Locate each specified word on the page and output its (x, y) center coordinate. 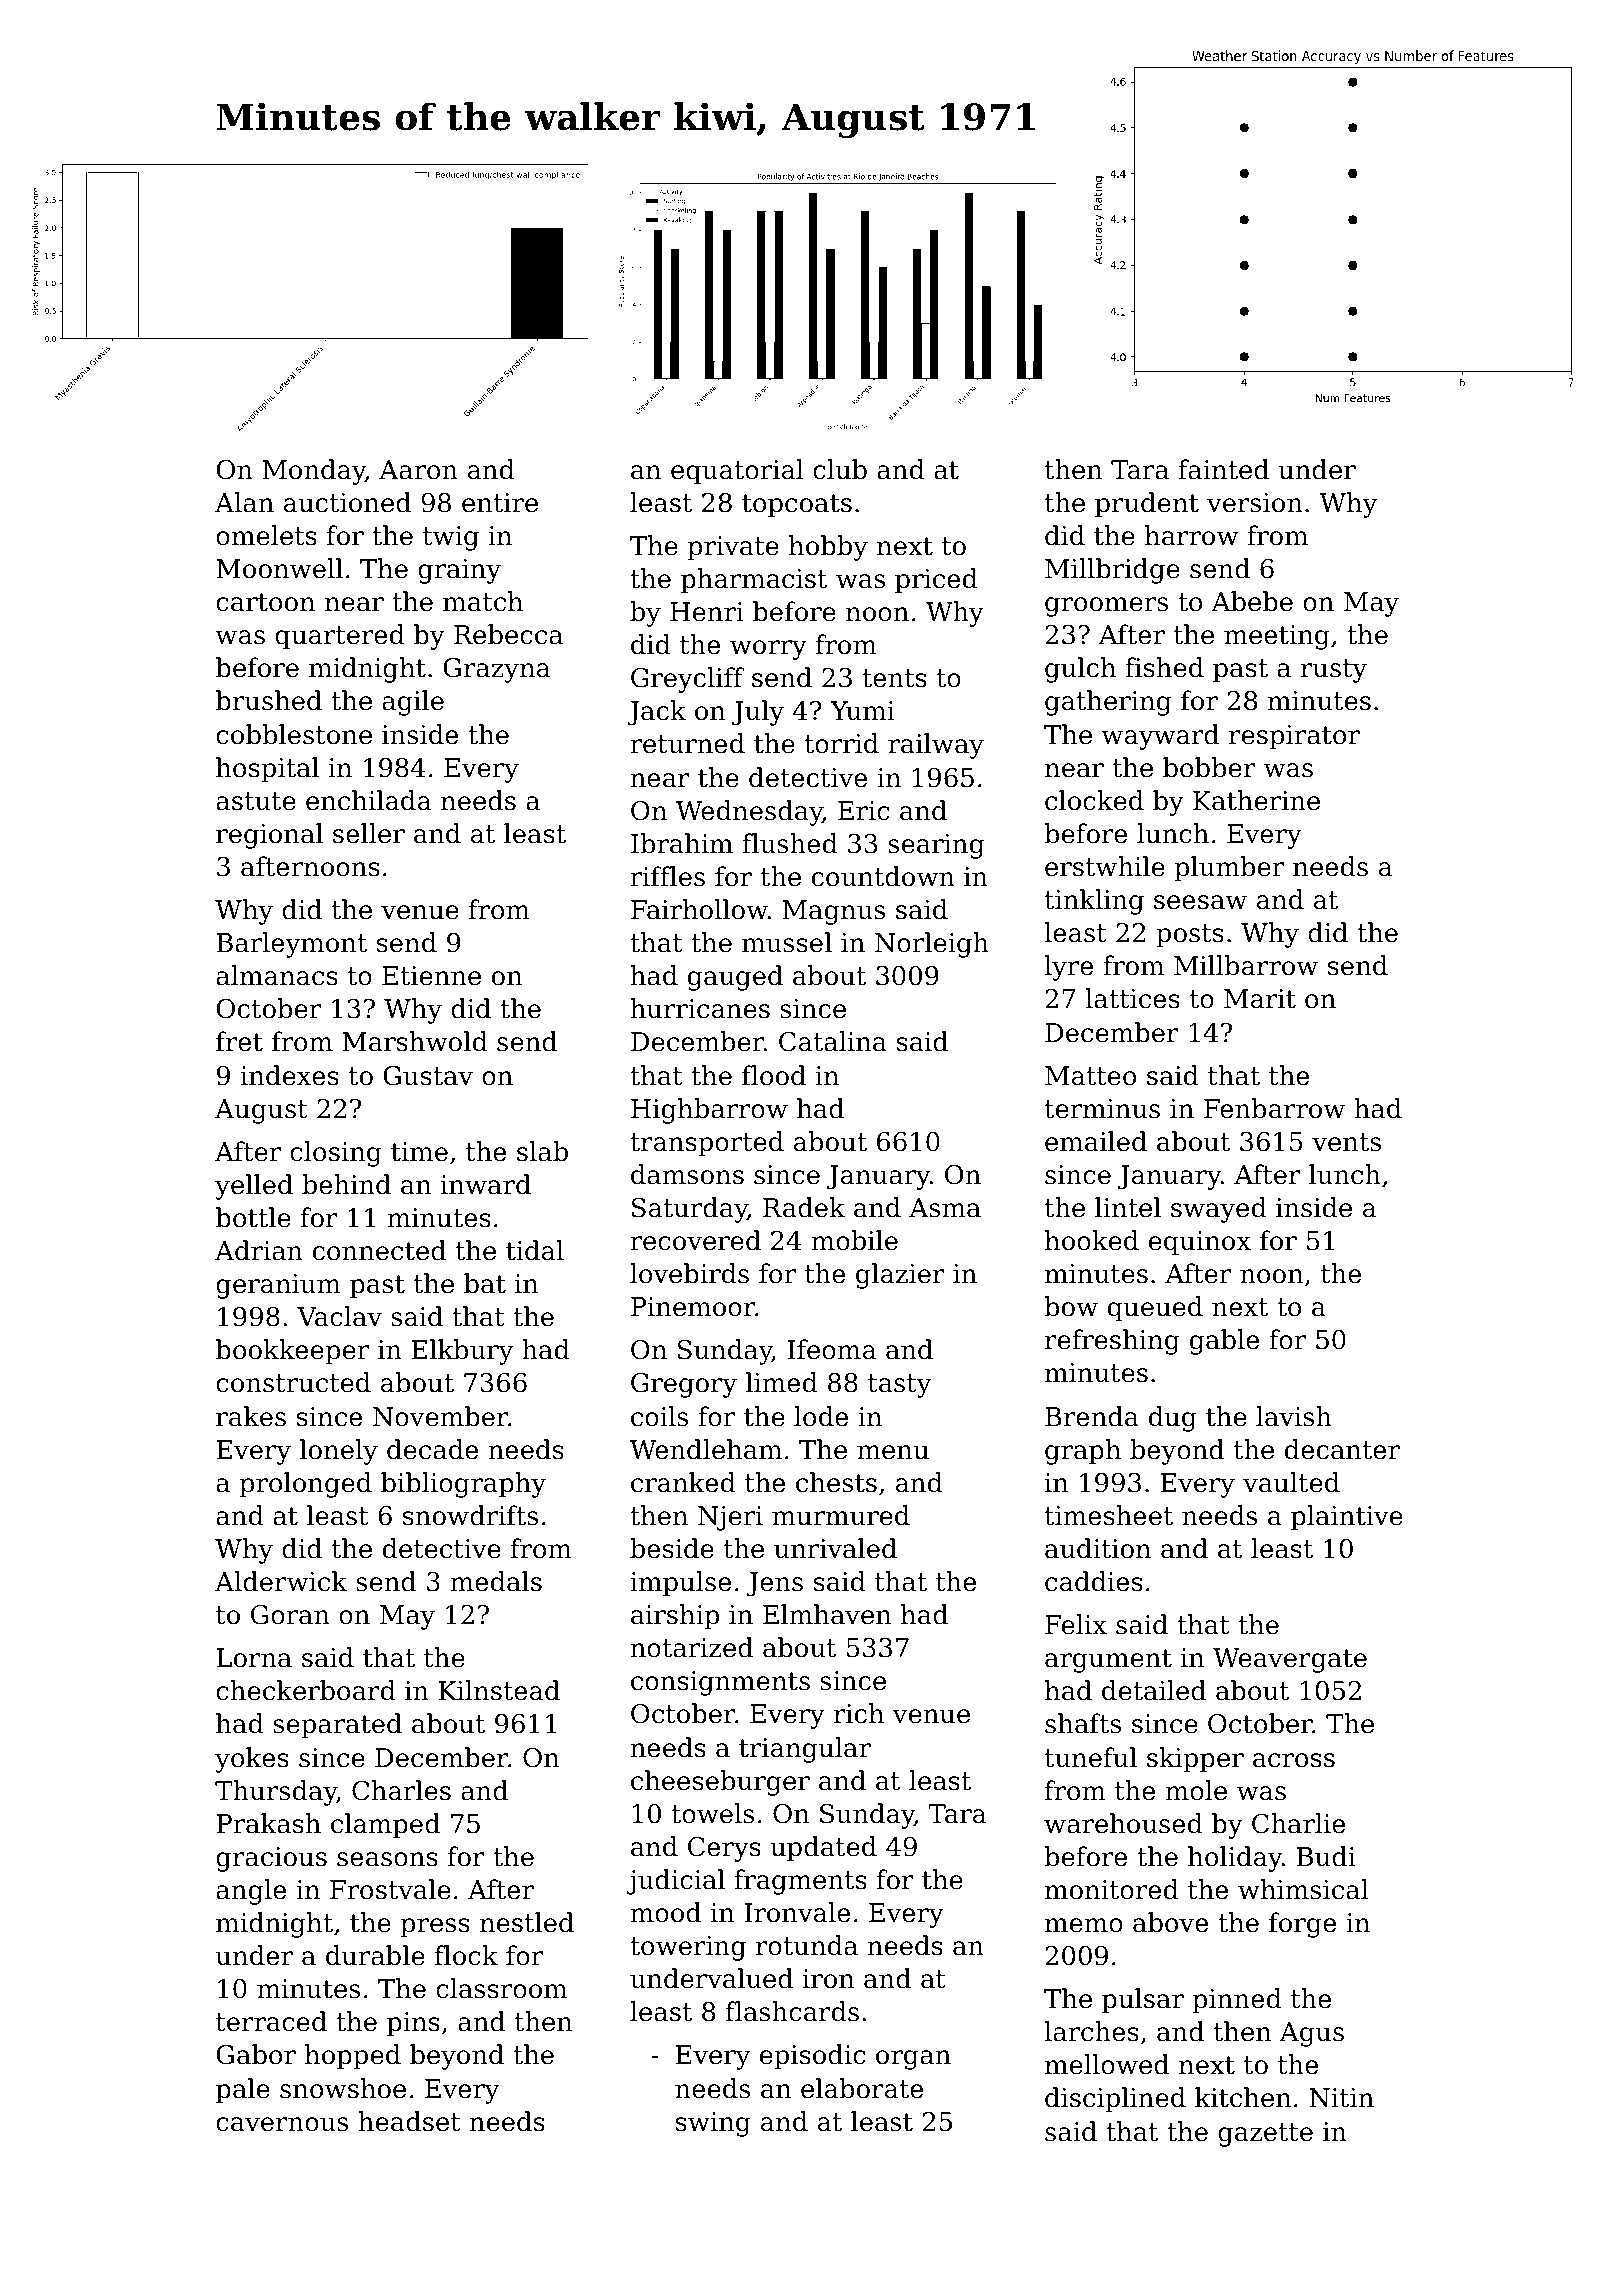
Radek (804, 1207)
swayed (1219, 1210)
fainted (1223, 469)
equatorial (737, 472)
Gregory (684, 1385)
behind (346, 1184)
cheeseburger (720, 1783)
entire (500, 503)
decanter (1342, 1449)
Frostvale (390, 1889)
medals (496, 1581)
